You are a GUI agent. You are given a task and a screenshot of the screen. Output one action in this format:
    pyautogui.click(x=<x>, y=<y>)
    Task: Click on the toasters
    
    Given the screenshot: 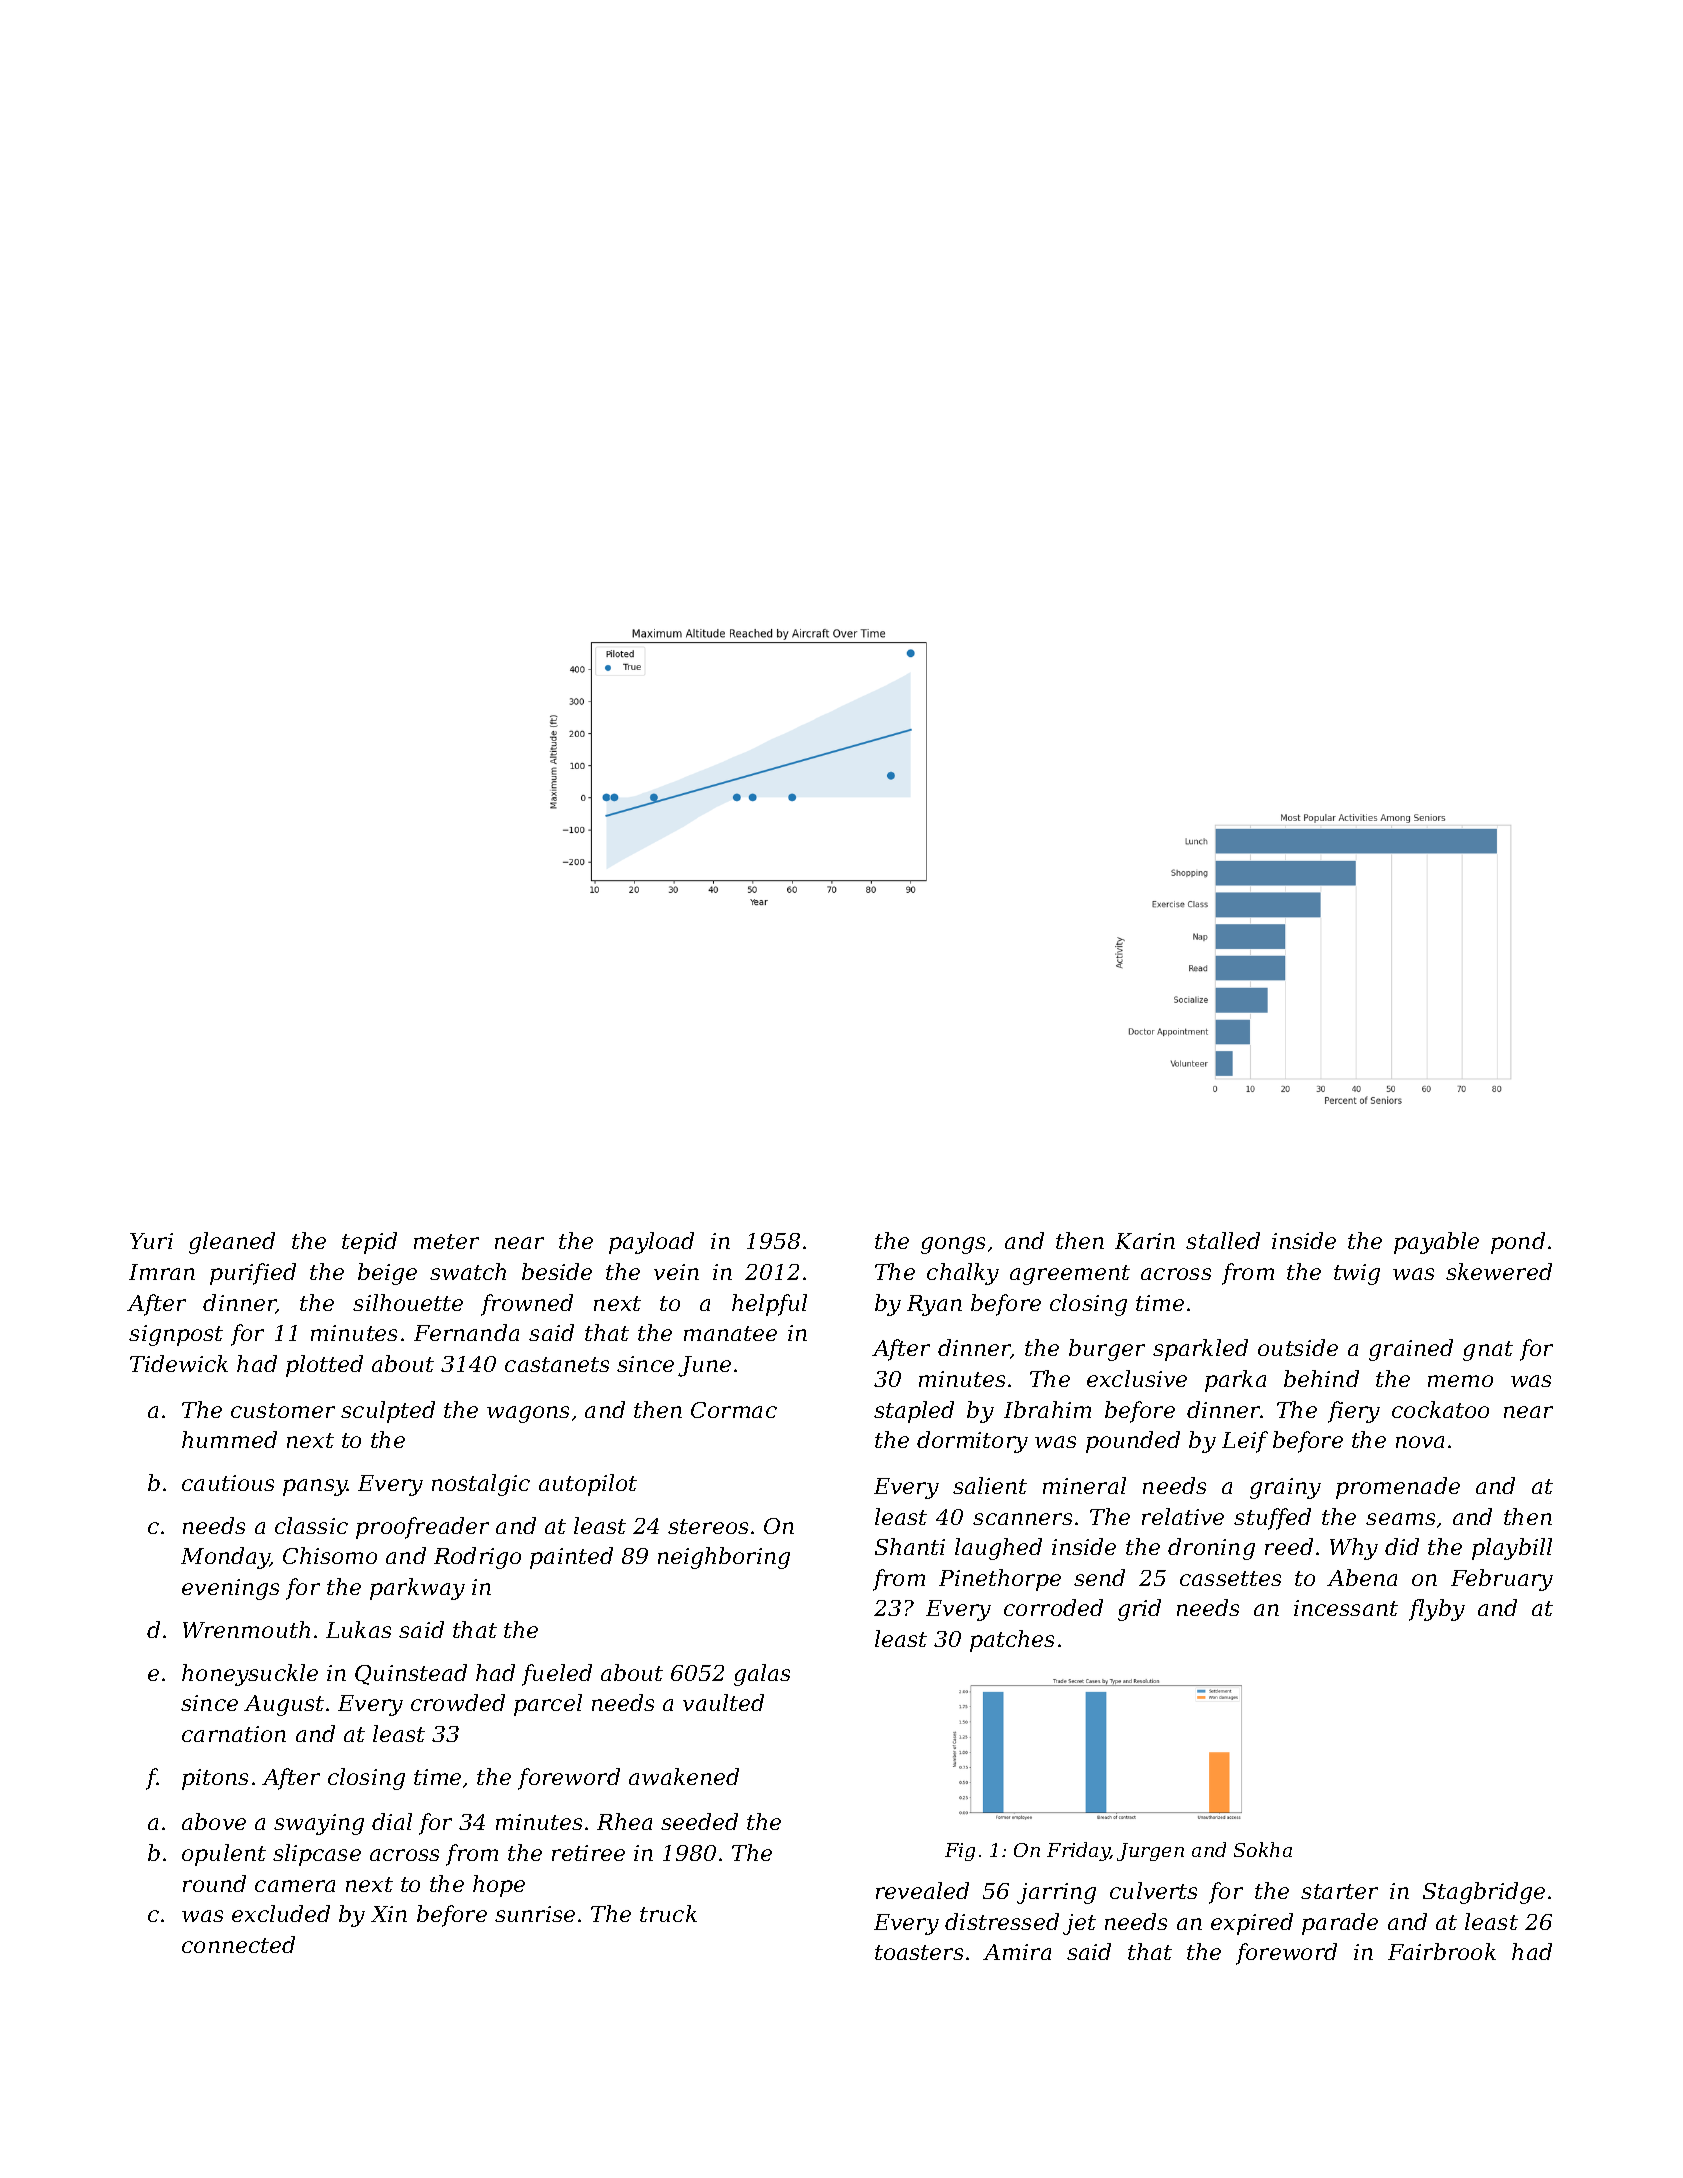 What is the action you would take?
    pyautogui.click(x=919, y=1952)
